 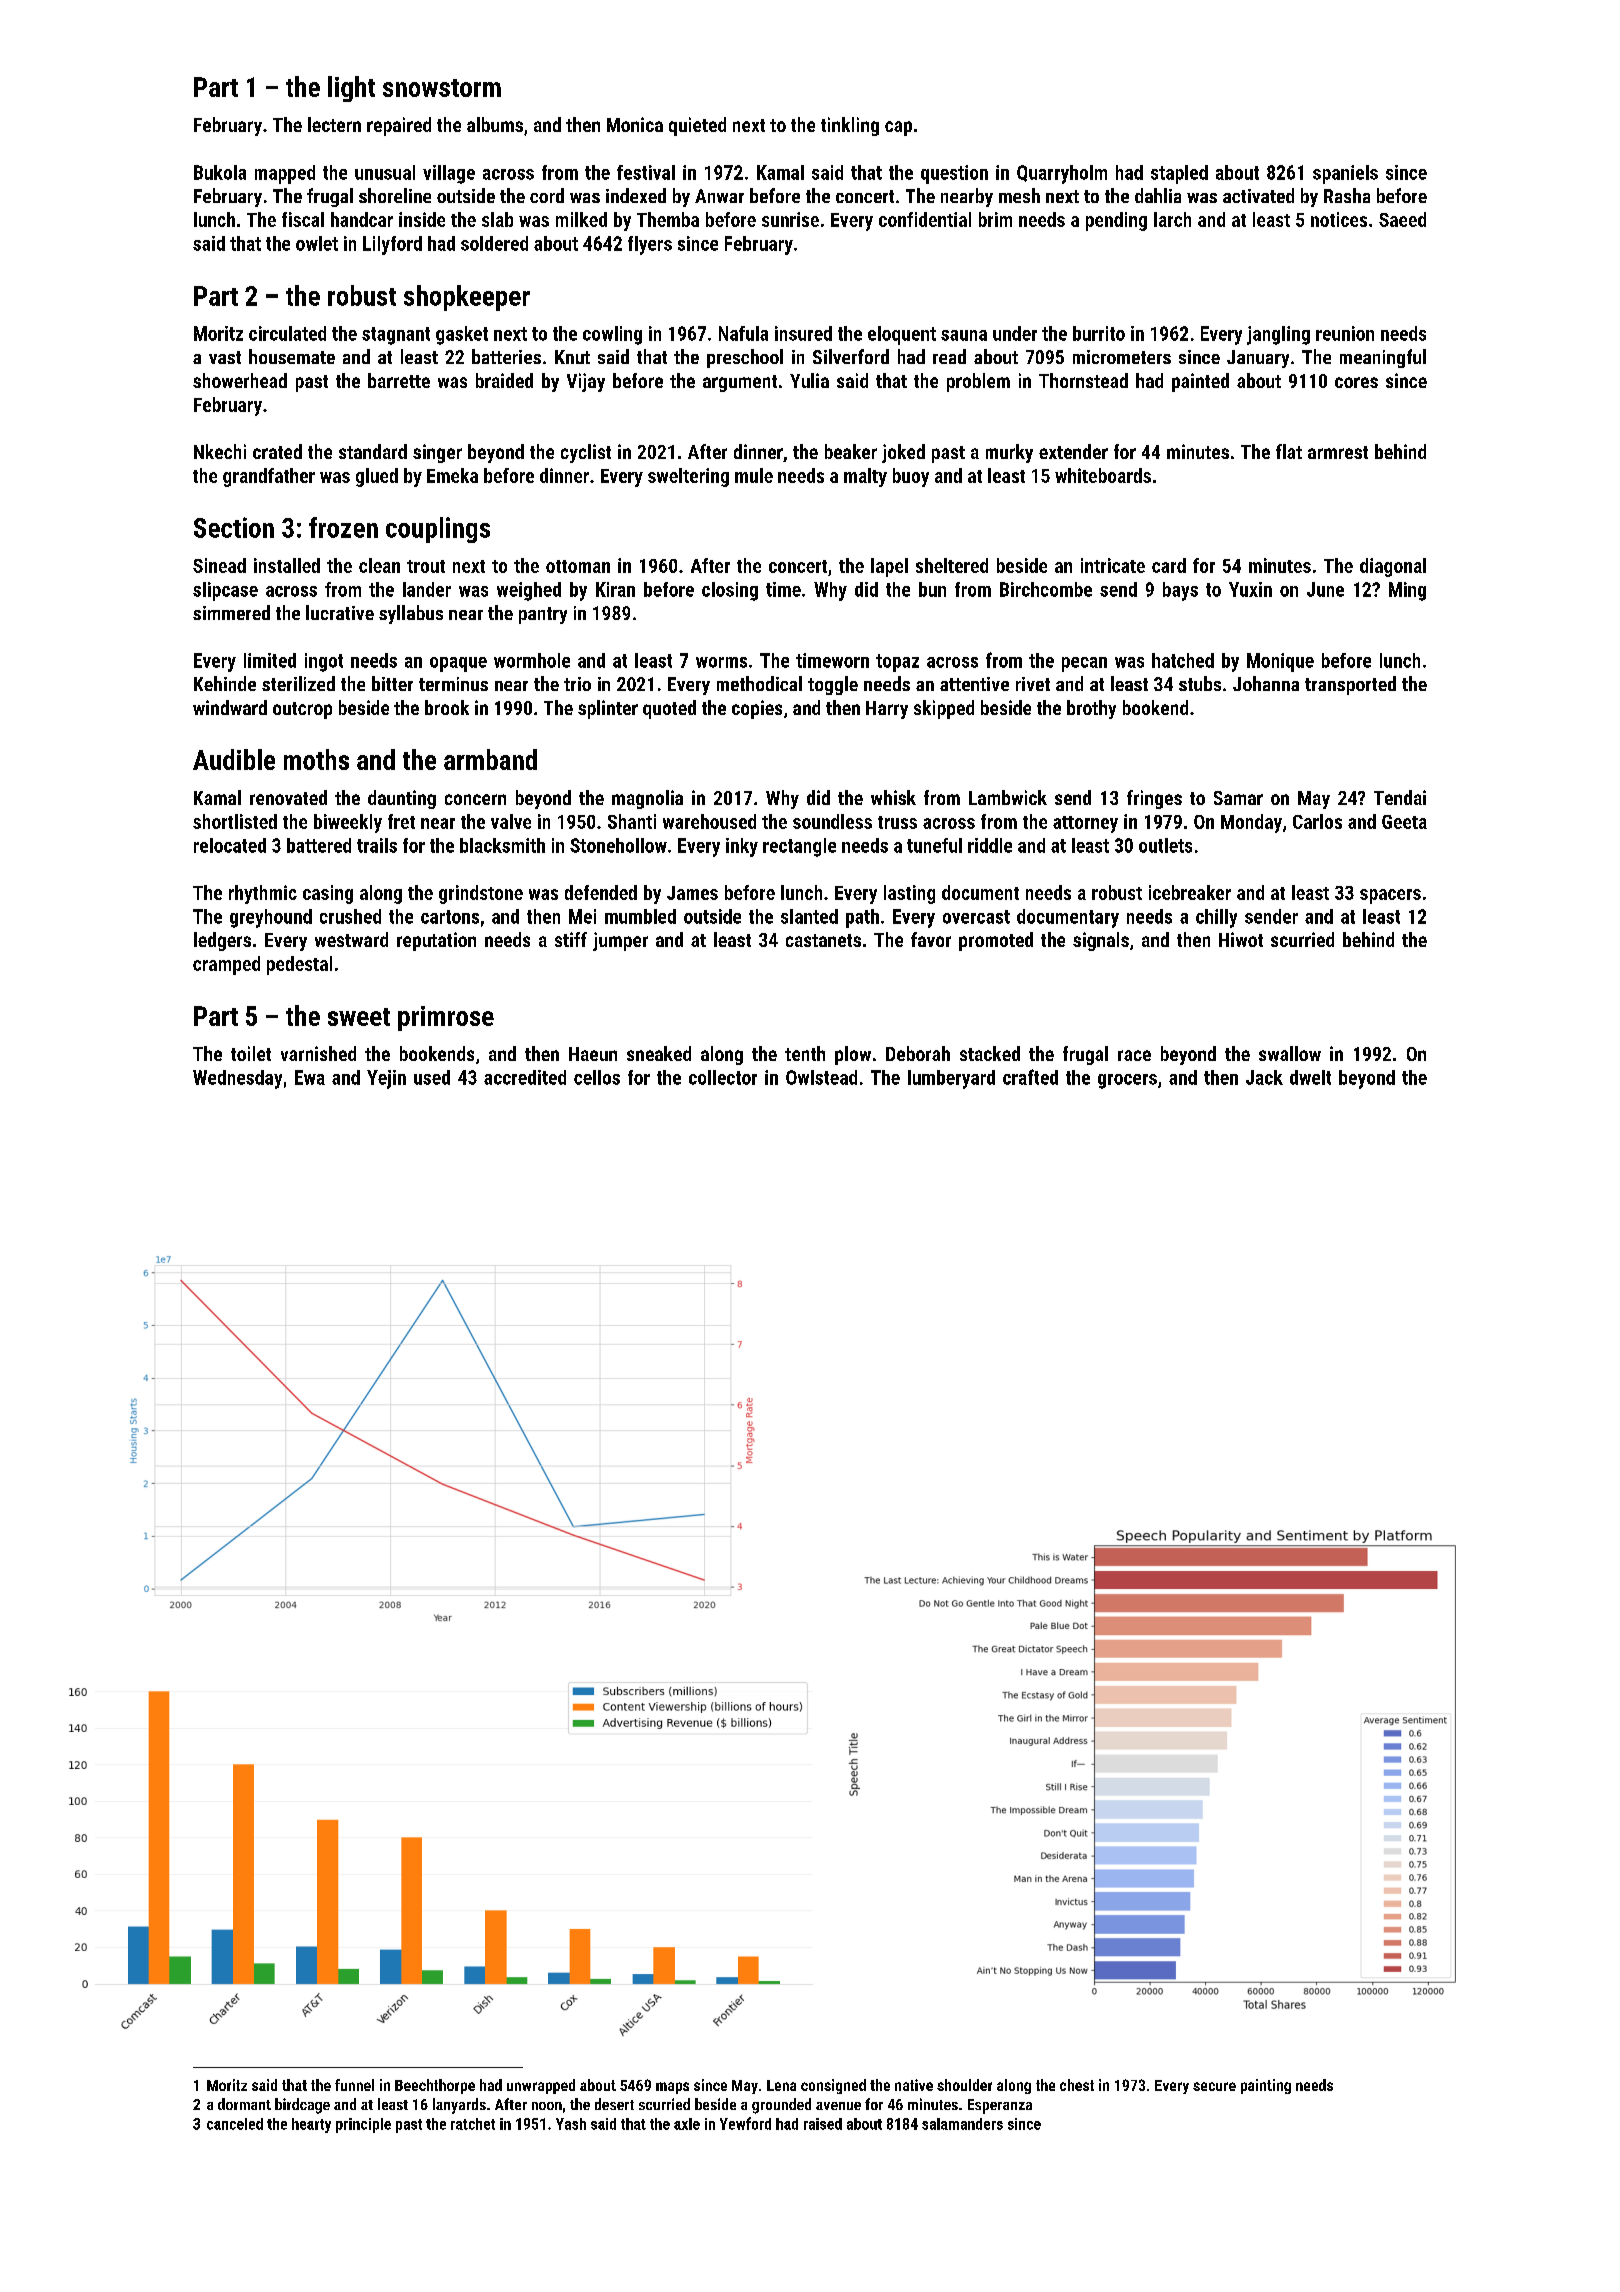 I want to click on dwelt, so click(x=1310, y=1077).
